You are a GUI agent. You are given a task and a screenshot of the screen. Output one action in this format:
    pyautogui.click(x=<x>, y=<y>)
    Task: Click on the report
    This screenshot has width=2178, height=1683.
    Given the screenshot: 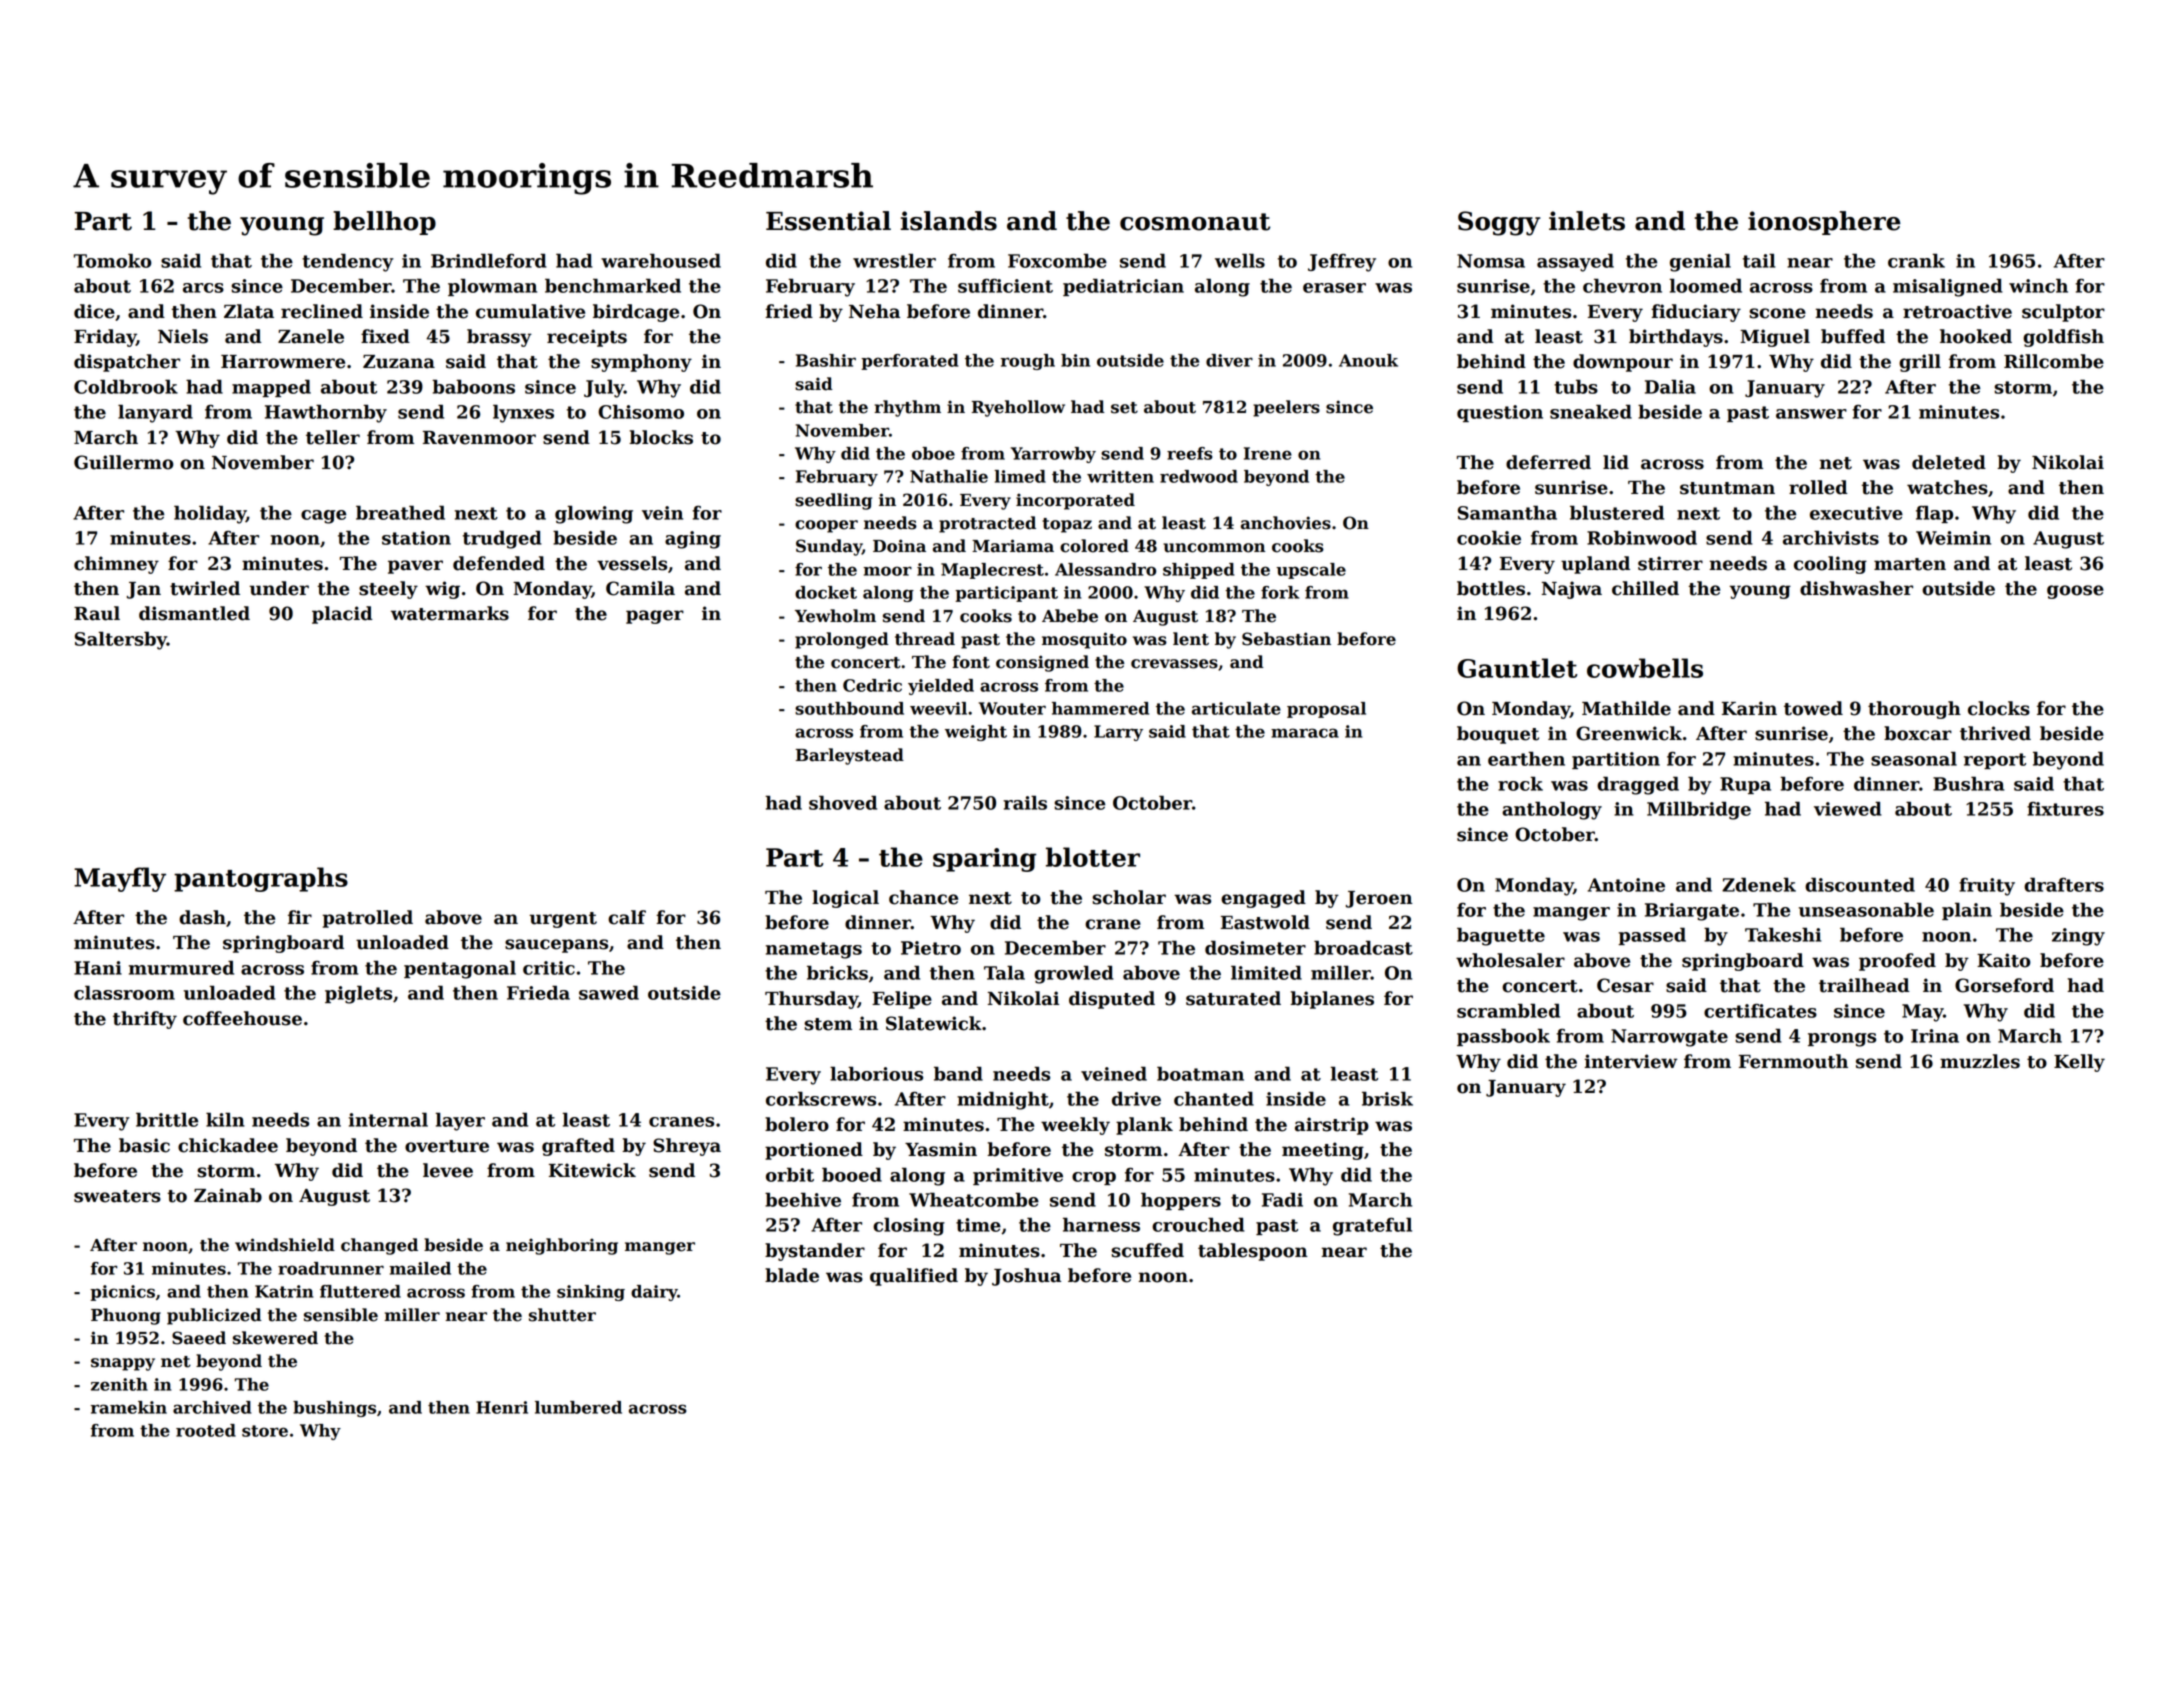 What is the action you would take?
    pyautogui.click(x=1995, y=761)
